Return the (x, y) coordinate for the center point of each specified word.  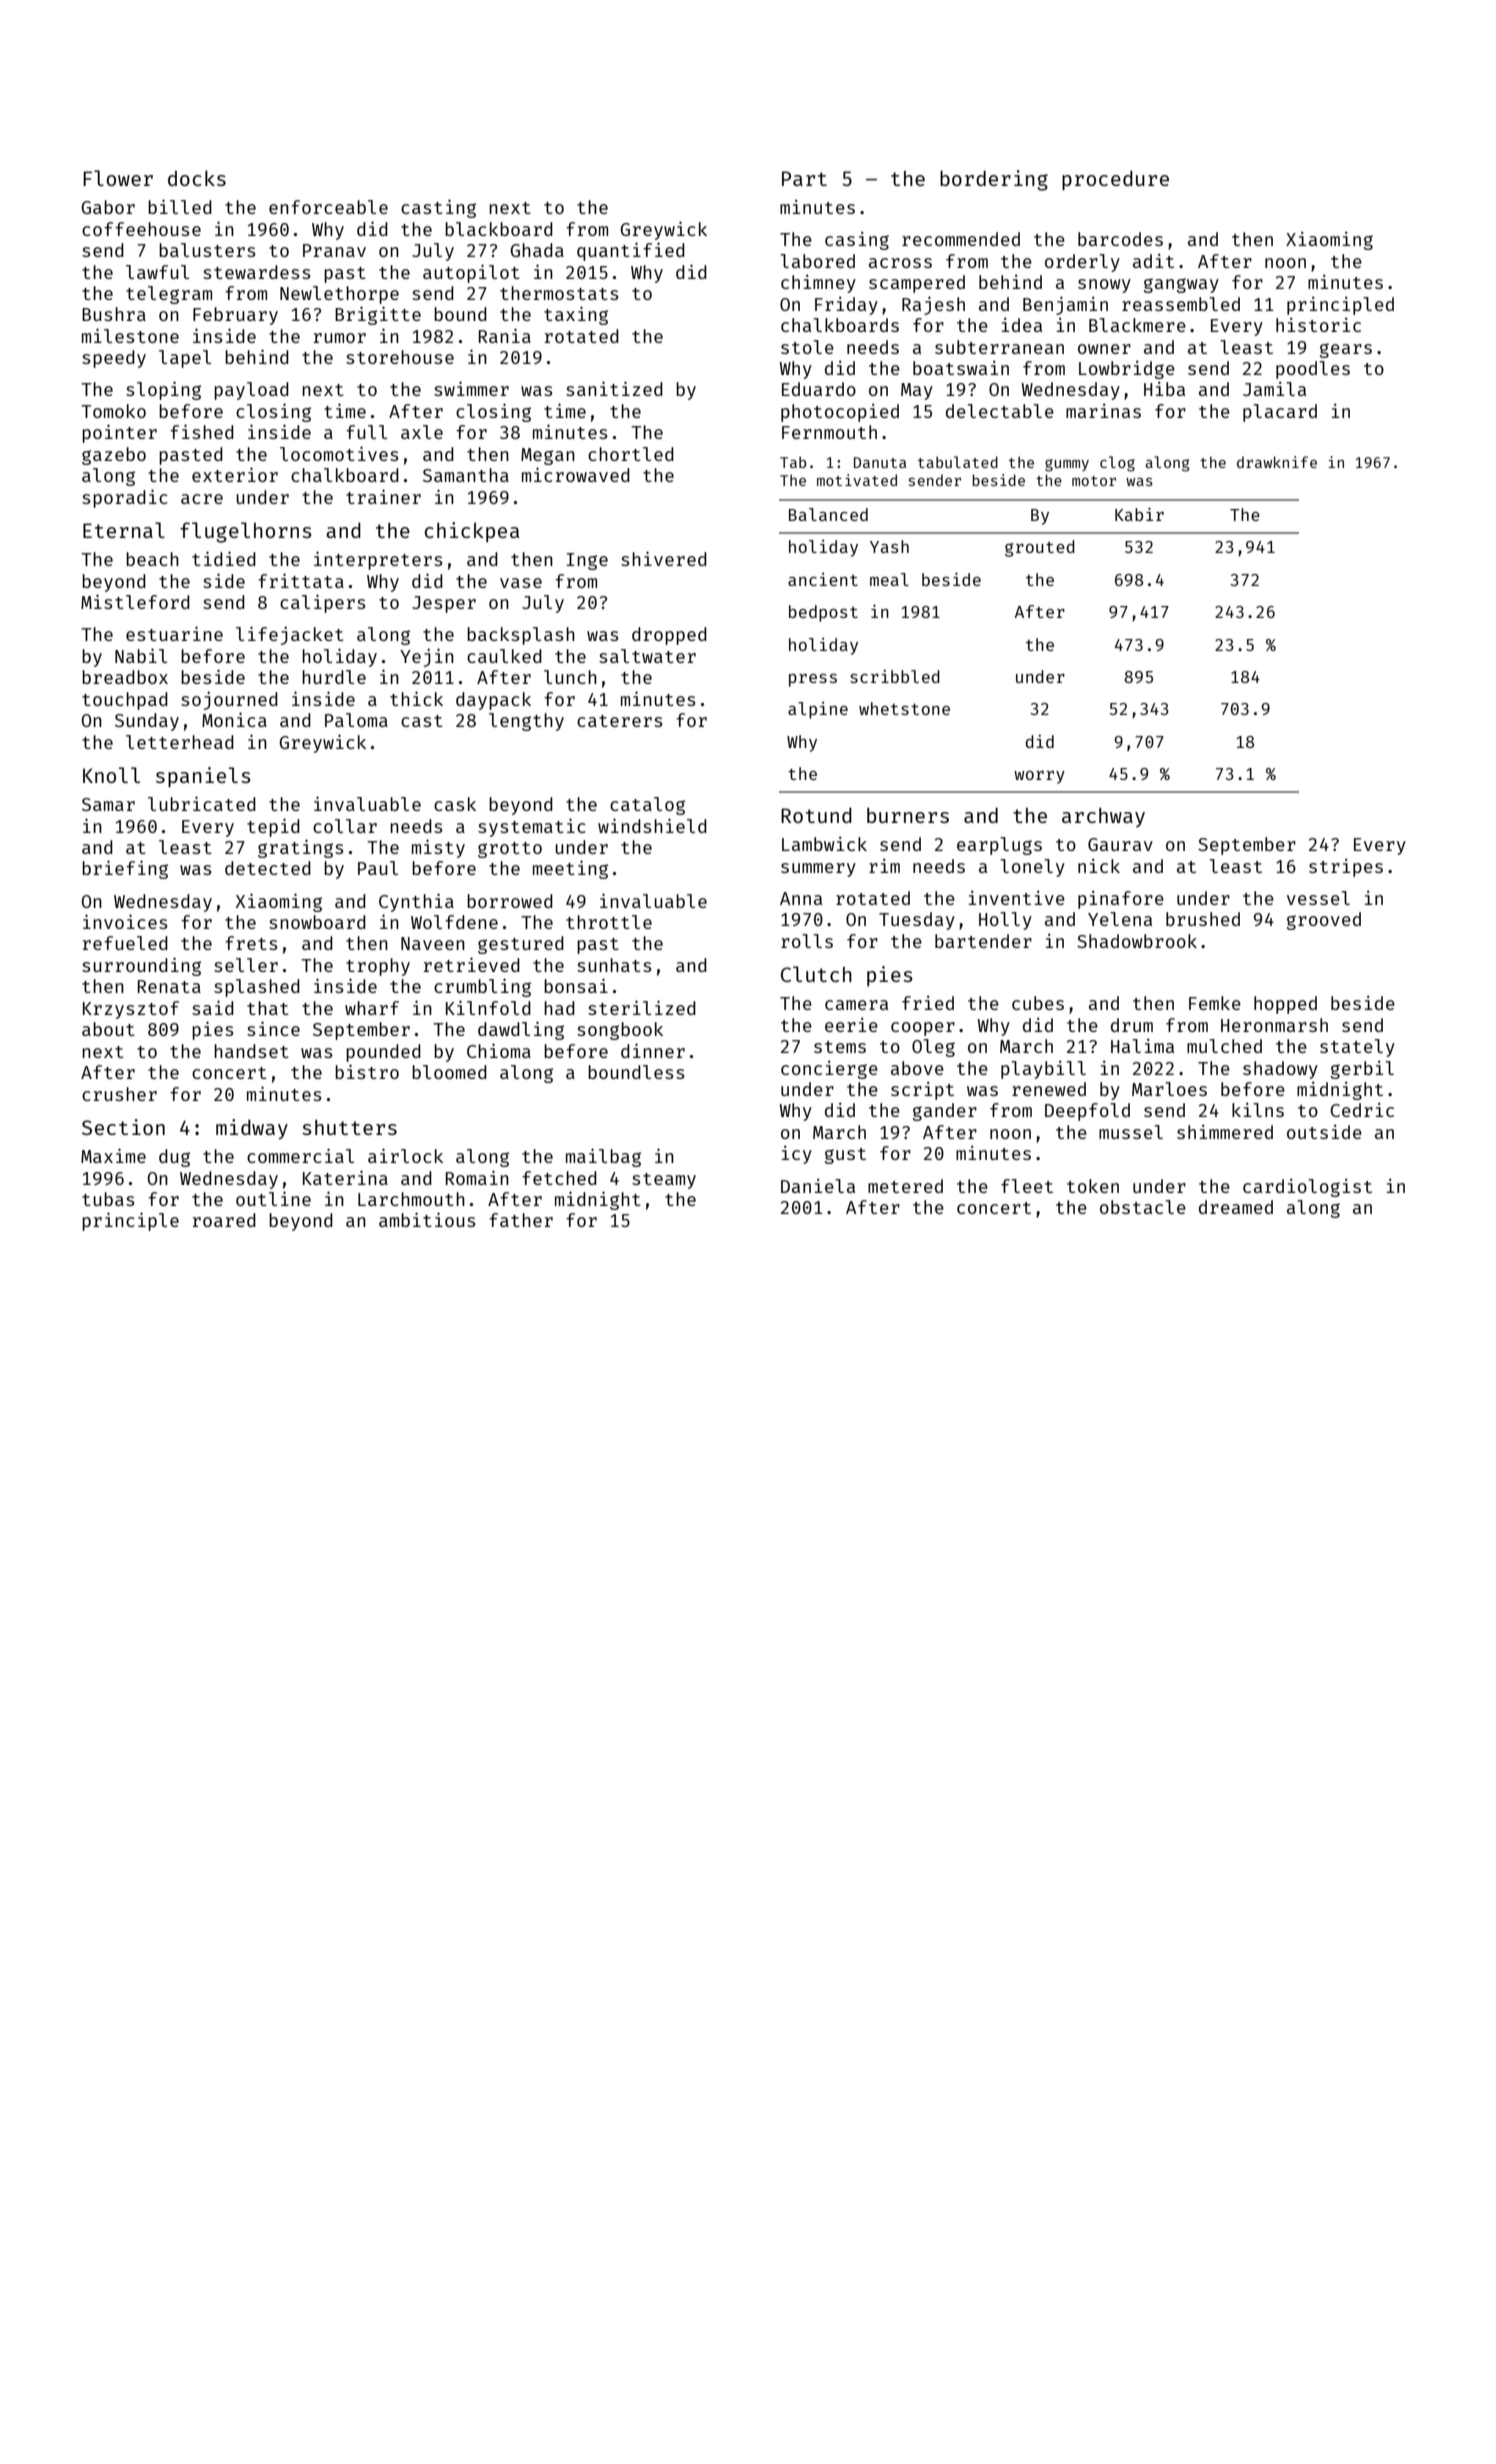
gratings (301, 848)
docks (197, 178)
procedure (1115, 180)
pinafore (1121, 900)
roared (224, 1220)
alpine (818, 710)
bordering (994, 180)
